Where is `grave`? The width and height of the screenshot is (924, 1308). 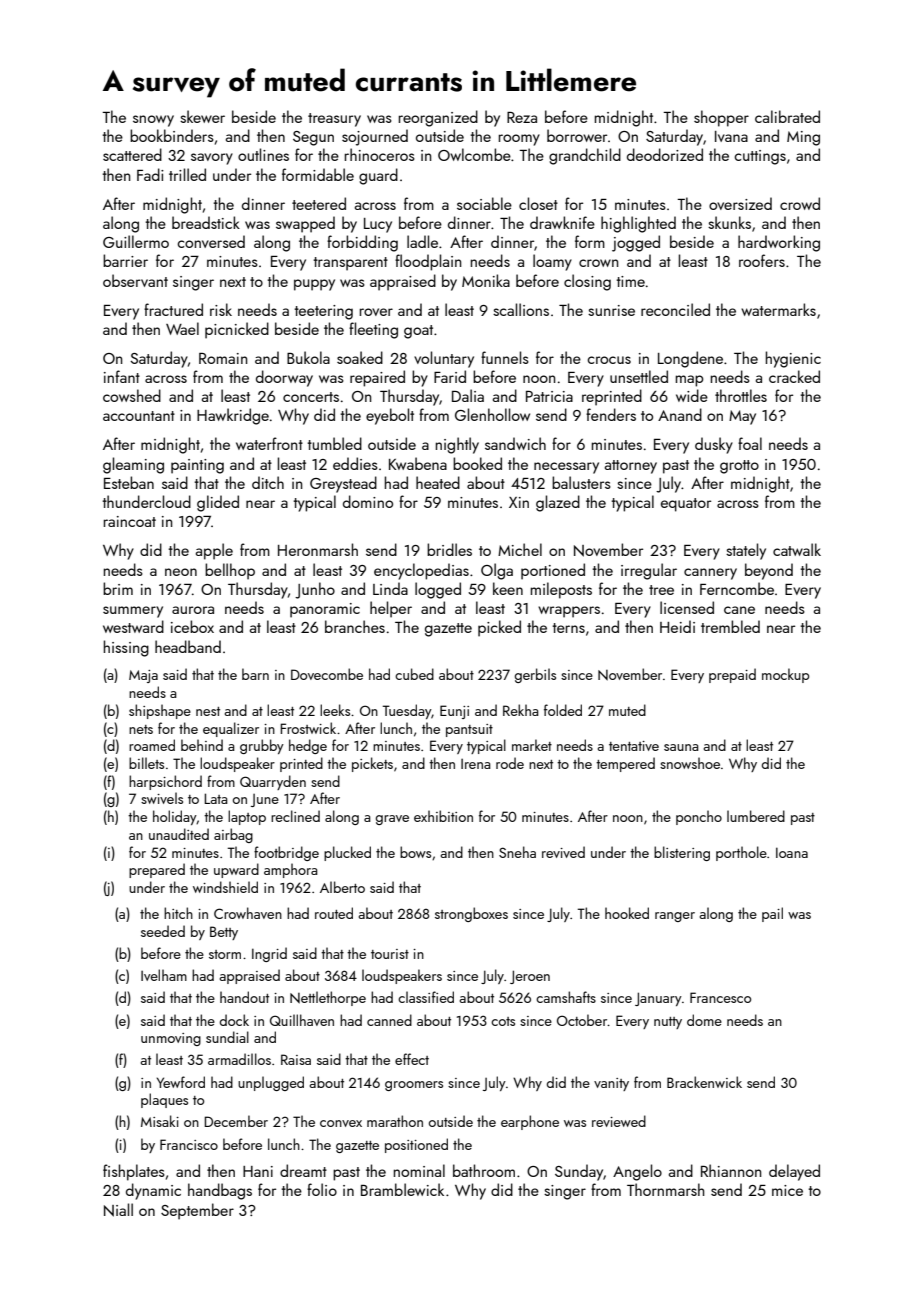
grave is located at coordinates (392, 820).
